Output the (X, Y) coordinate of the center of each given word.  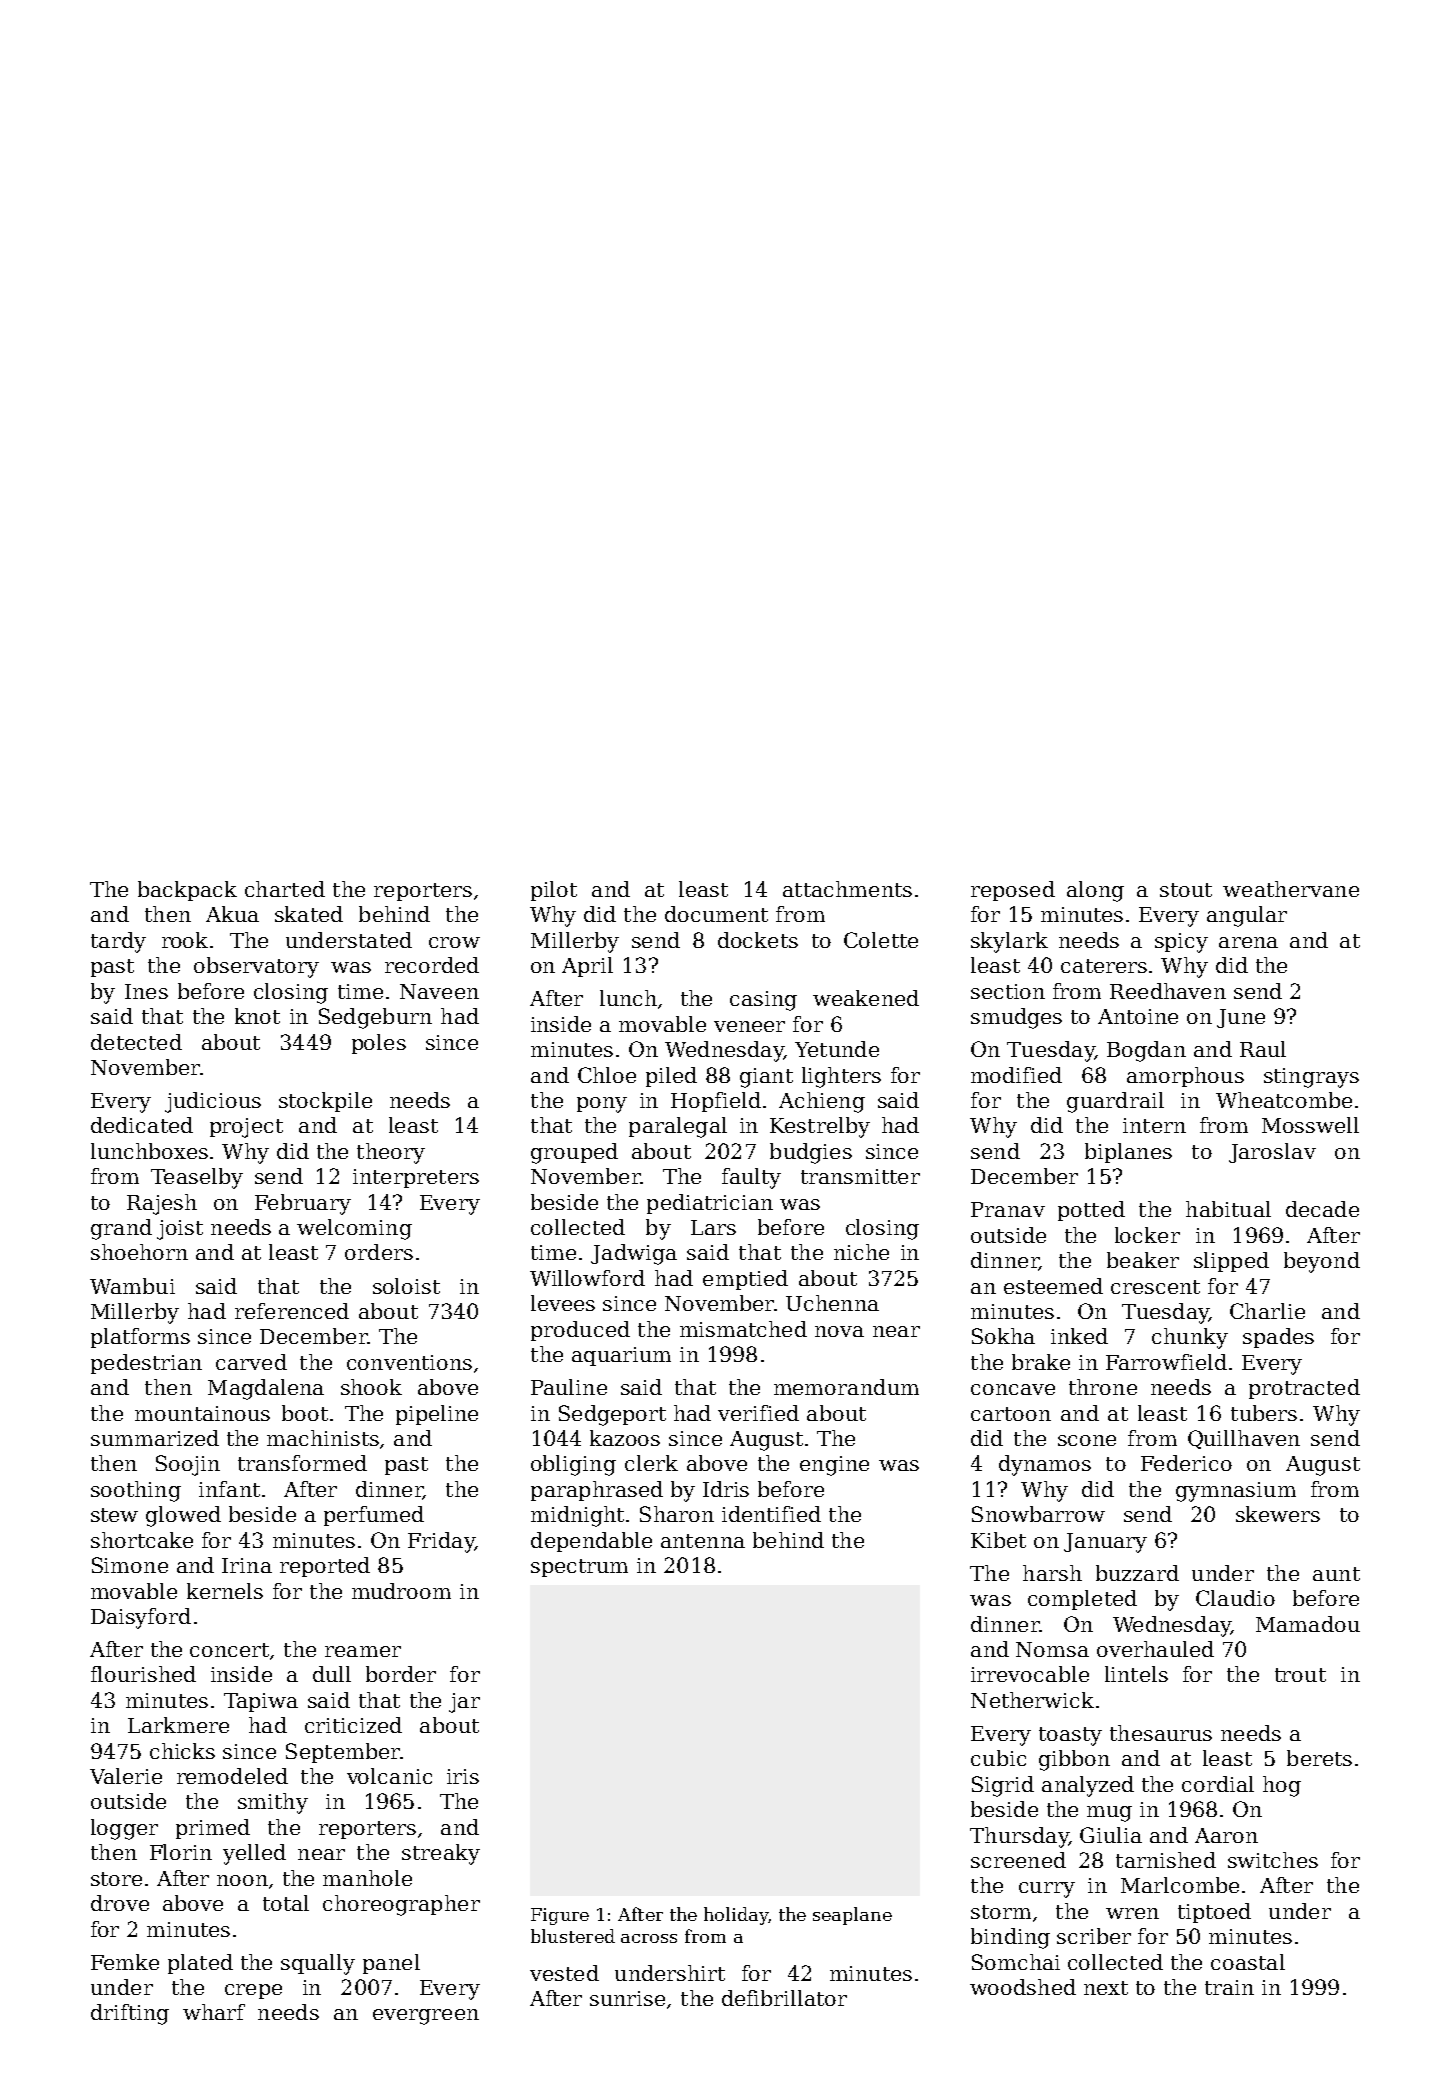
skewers (1278, 1514)
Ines (146, 991)
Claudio (1235, 1598)
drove (120, 1903)
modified (1016, 1075)
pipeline (437, 1415)
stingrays (1311, 1078)
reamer (363, 1651)
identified (771, 1514)
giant (766, 1078)
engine (834, 1466)
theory (391, 1153)
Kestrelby (820, 1127)
